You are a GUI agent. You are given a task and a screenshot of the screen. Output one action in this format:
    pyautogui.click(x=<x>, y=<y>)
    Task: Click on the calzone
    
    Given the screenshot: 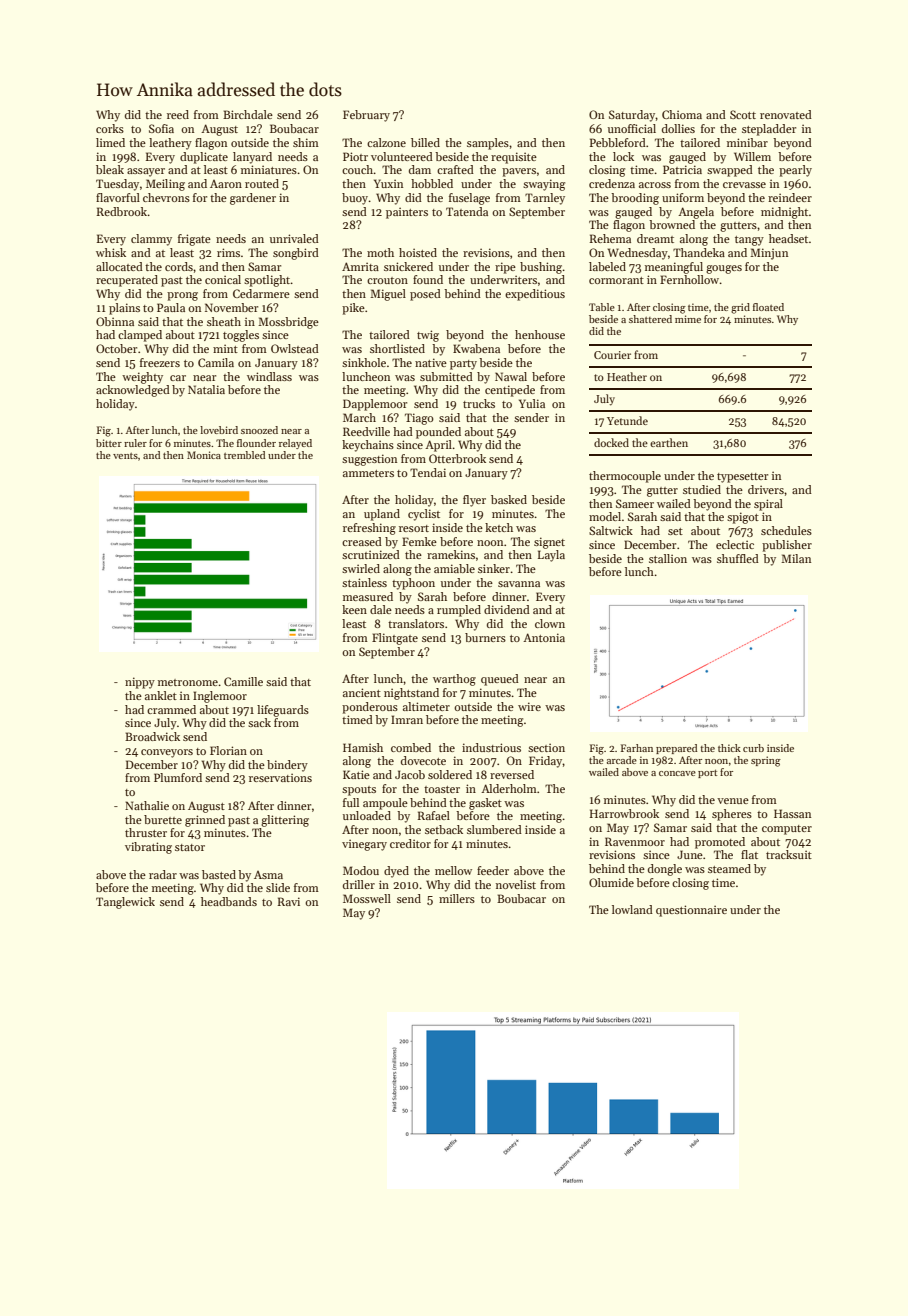 What is the action you would take?
    pyautogui.click(x=386, y=142)
